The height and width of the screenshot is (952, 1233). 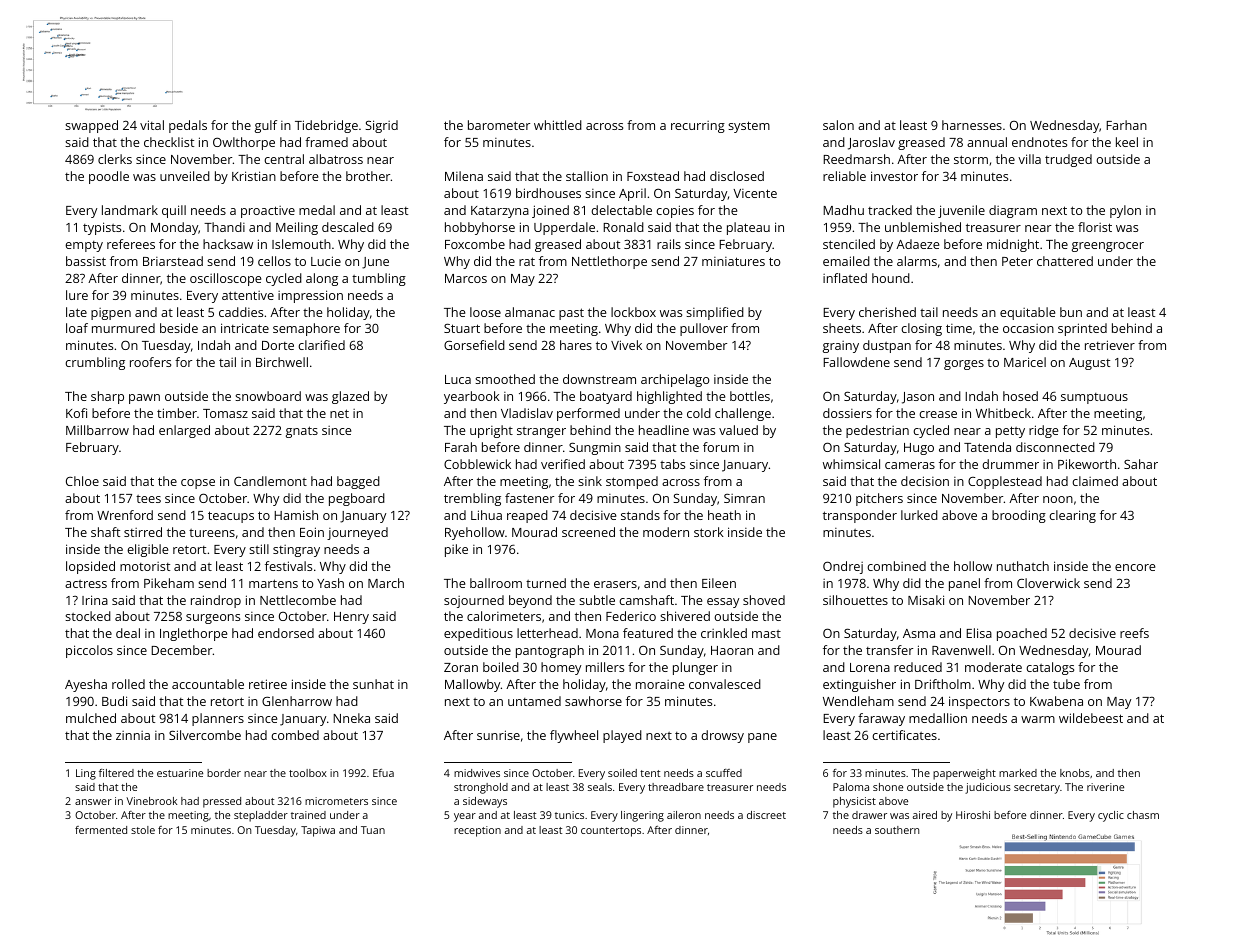 What do you see at coordinates (499, 125) in the screenshot?
I see `barometer` at bounding box center [499, 125].
